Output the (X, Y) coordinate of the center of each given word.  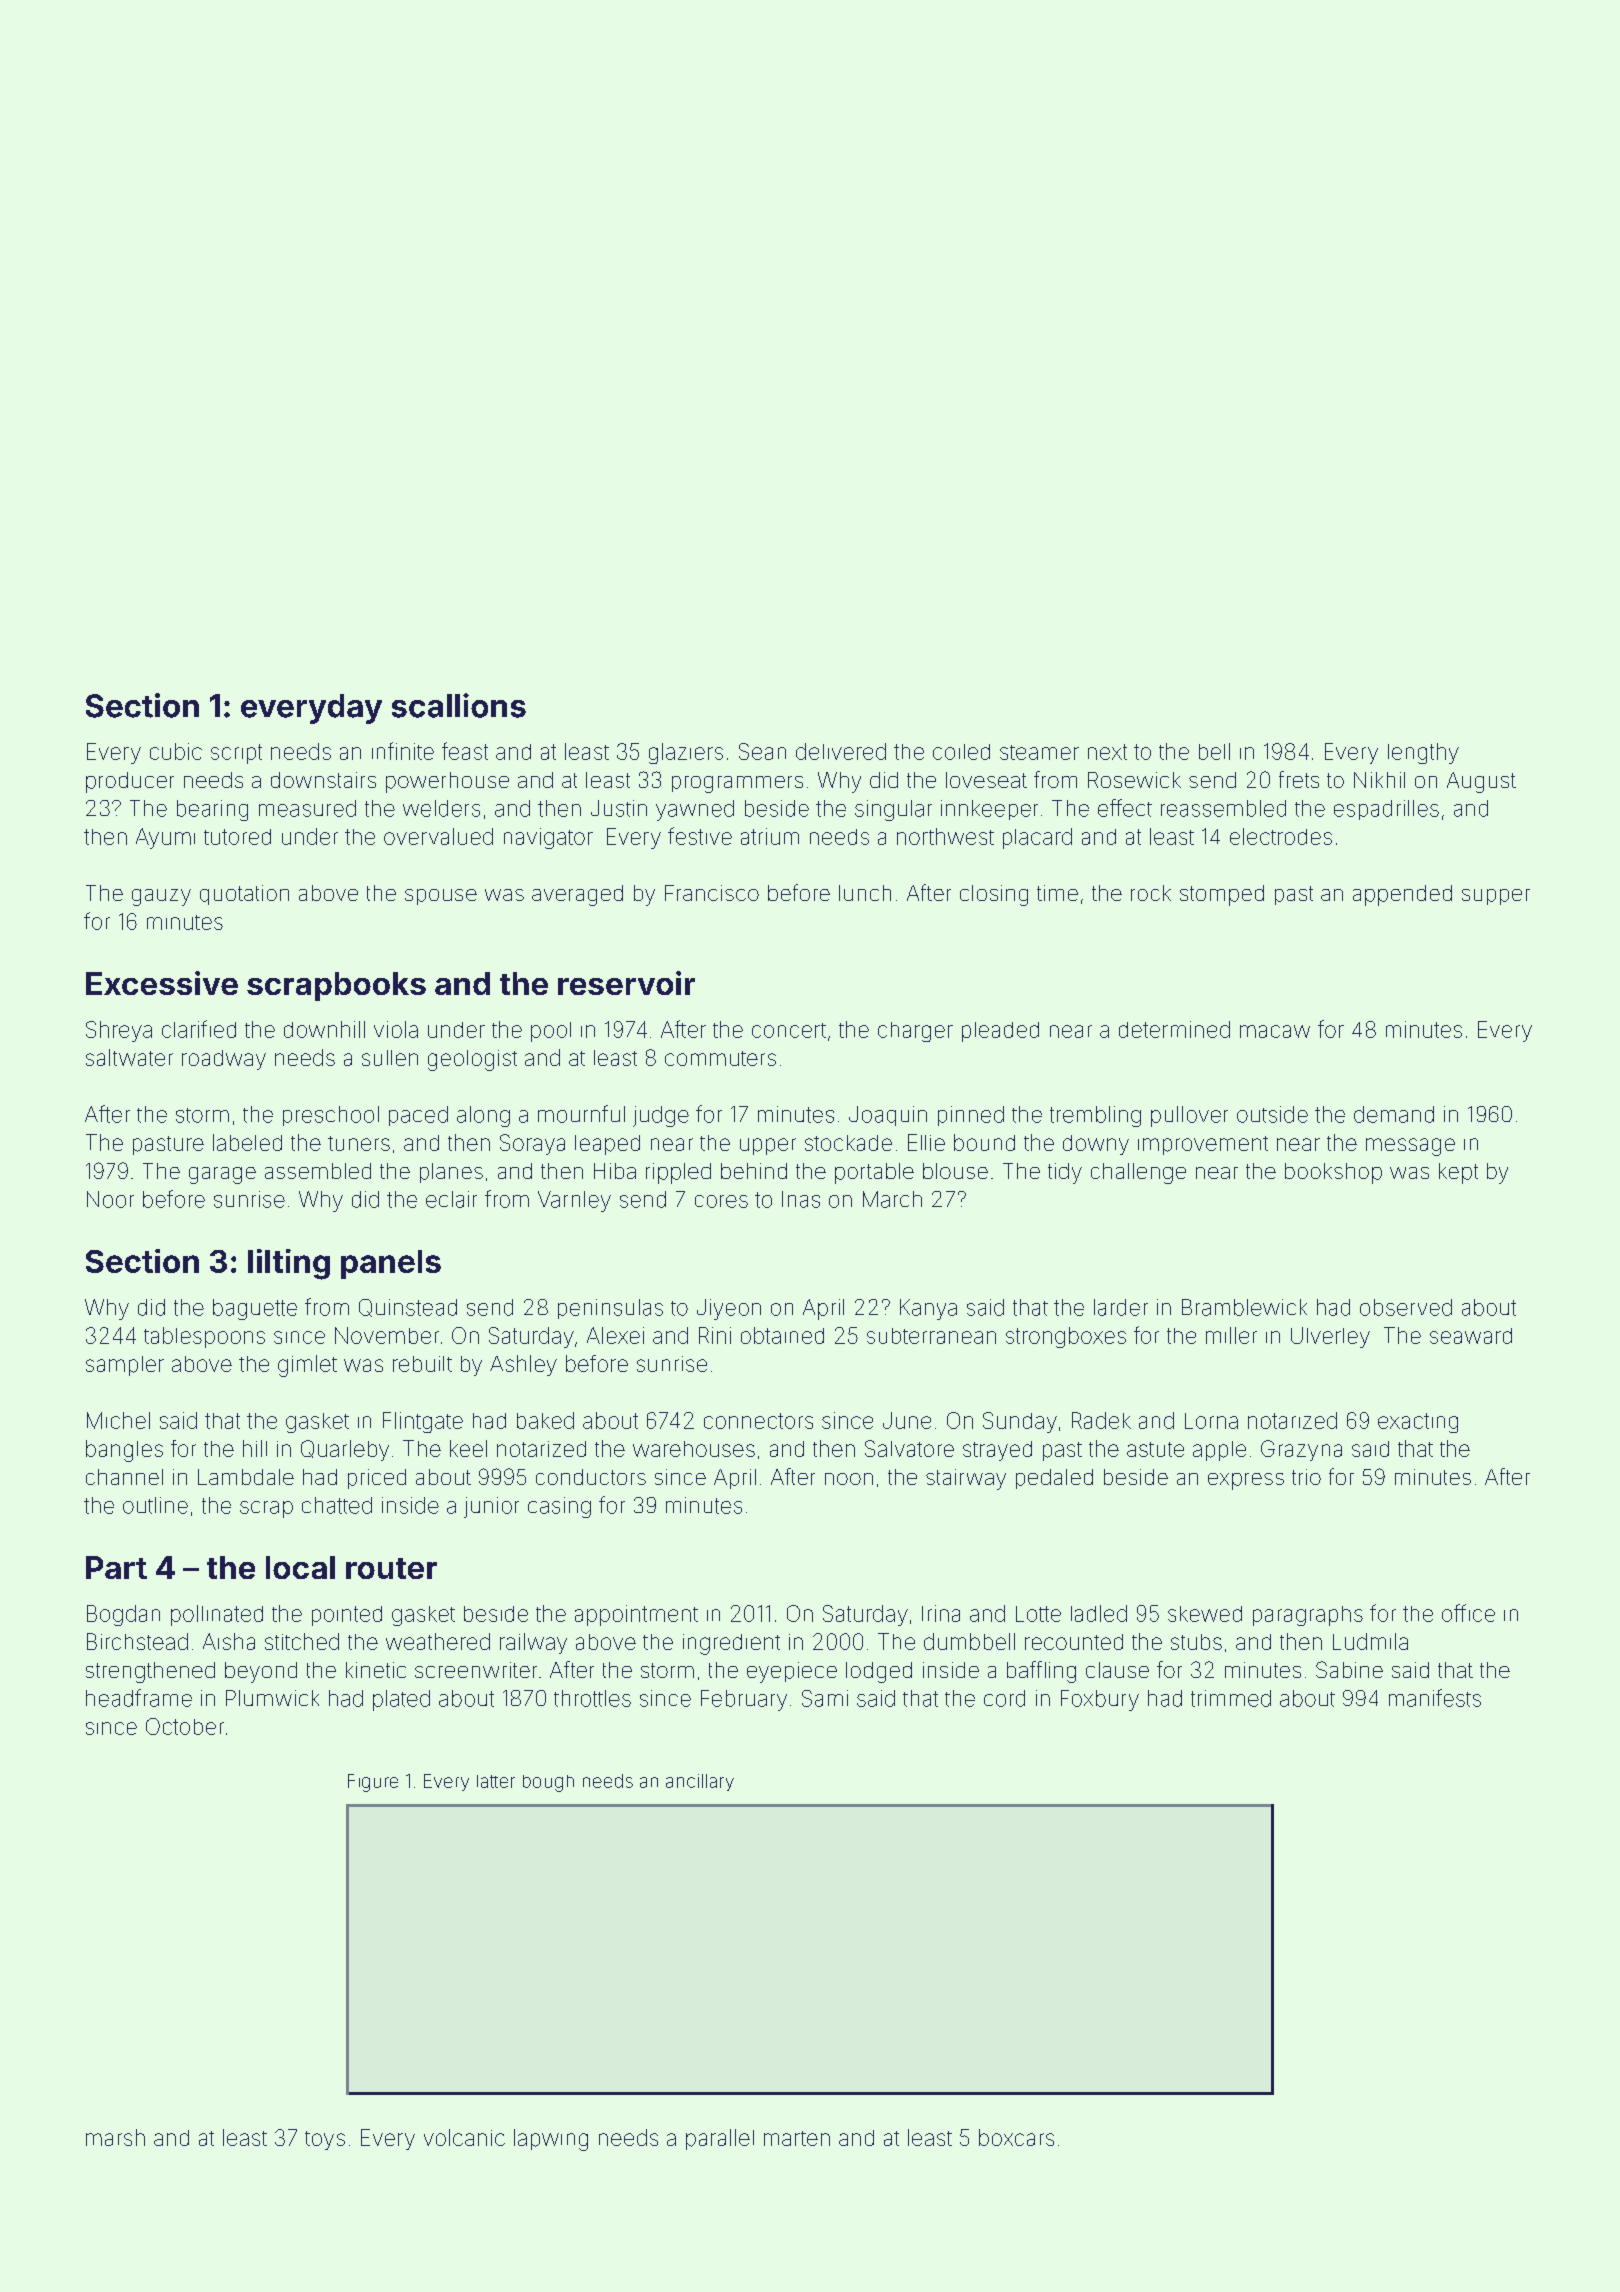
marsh (115, 2137)
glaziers (686, 753)
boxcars (1016, 2137)
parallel (720, 2139)
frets (1299, 779)
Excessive (162, 983)
